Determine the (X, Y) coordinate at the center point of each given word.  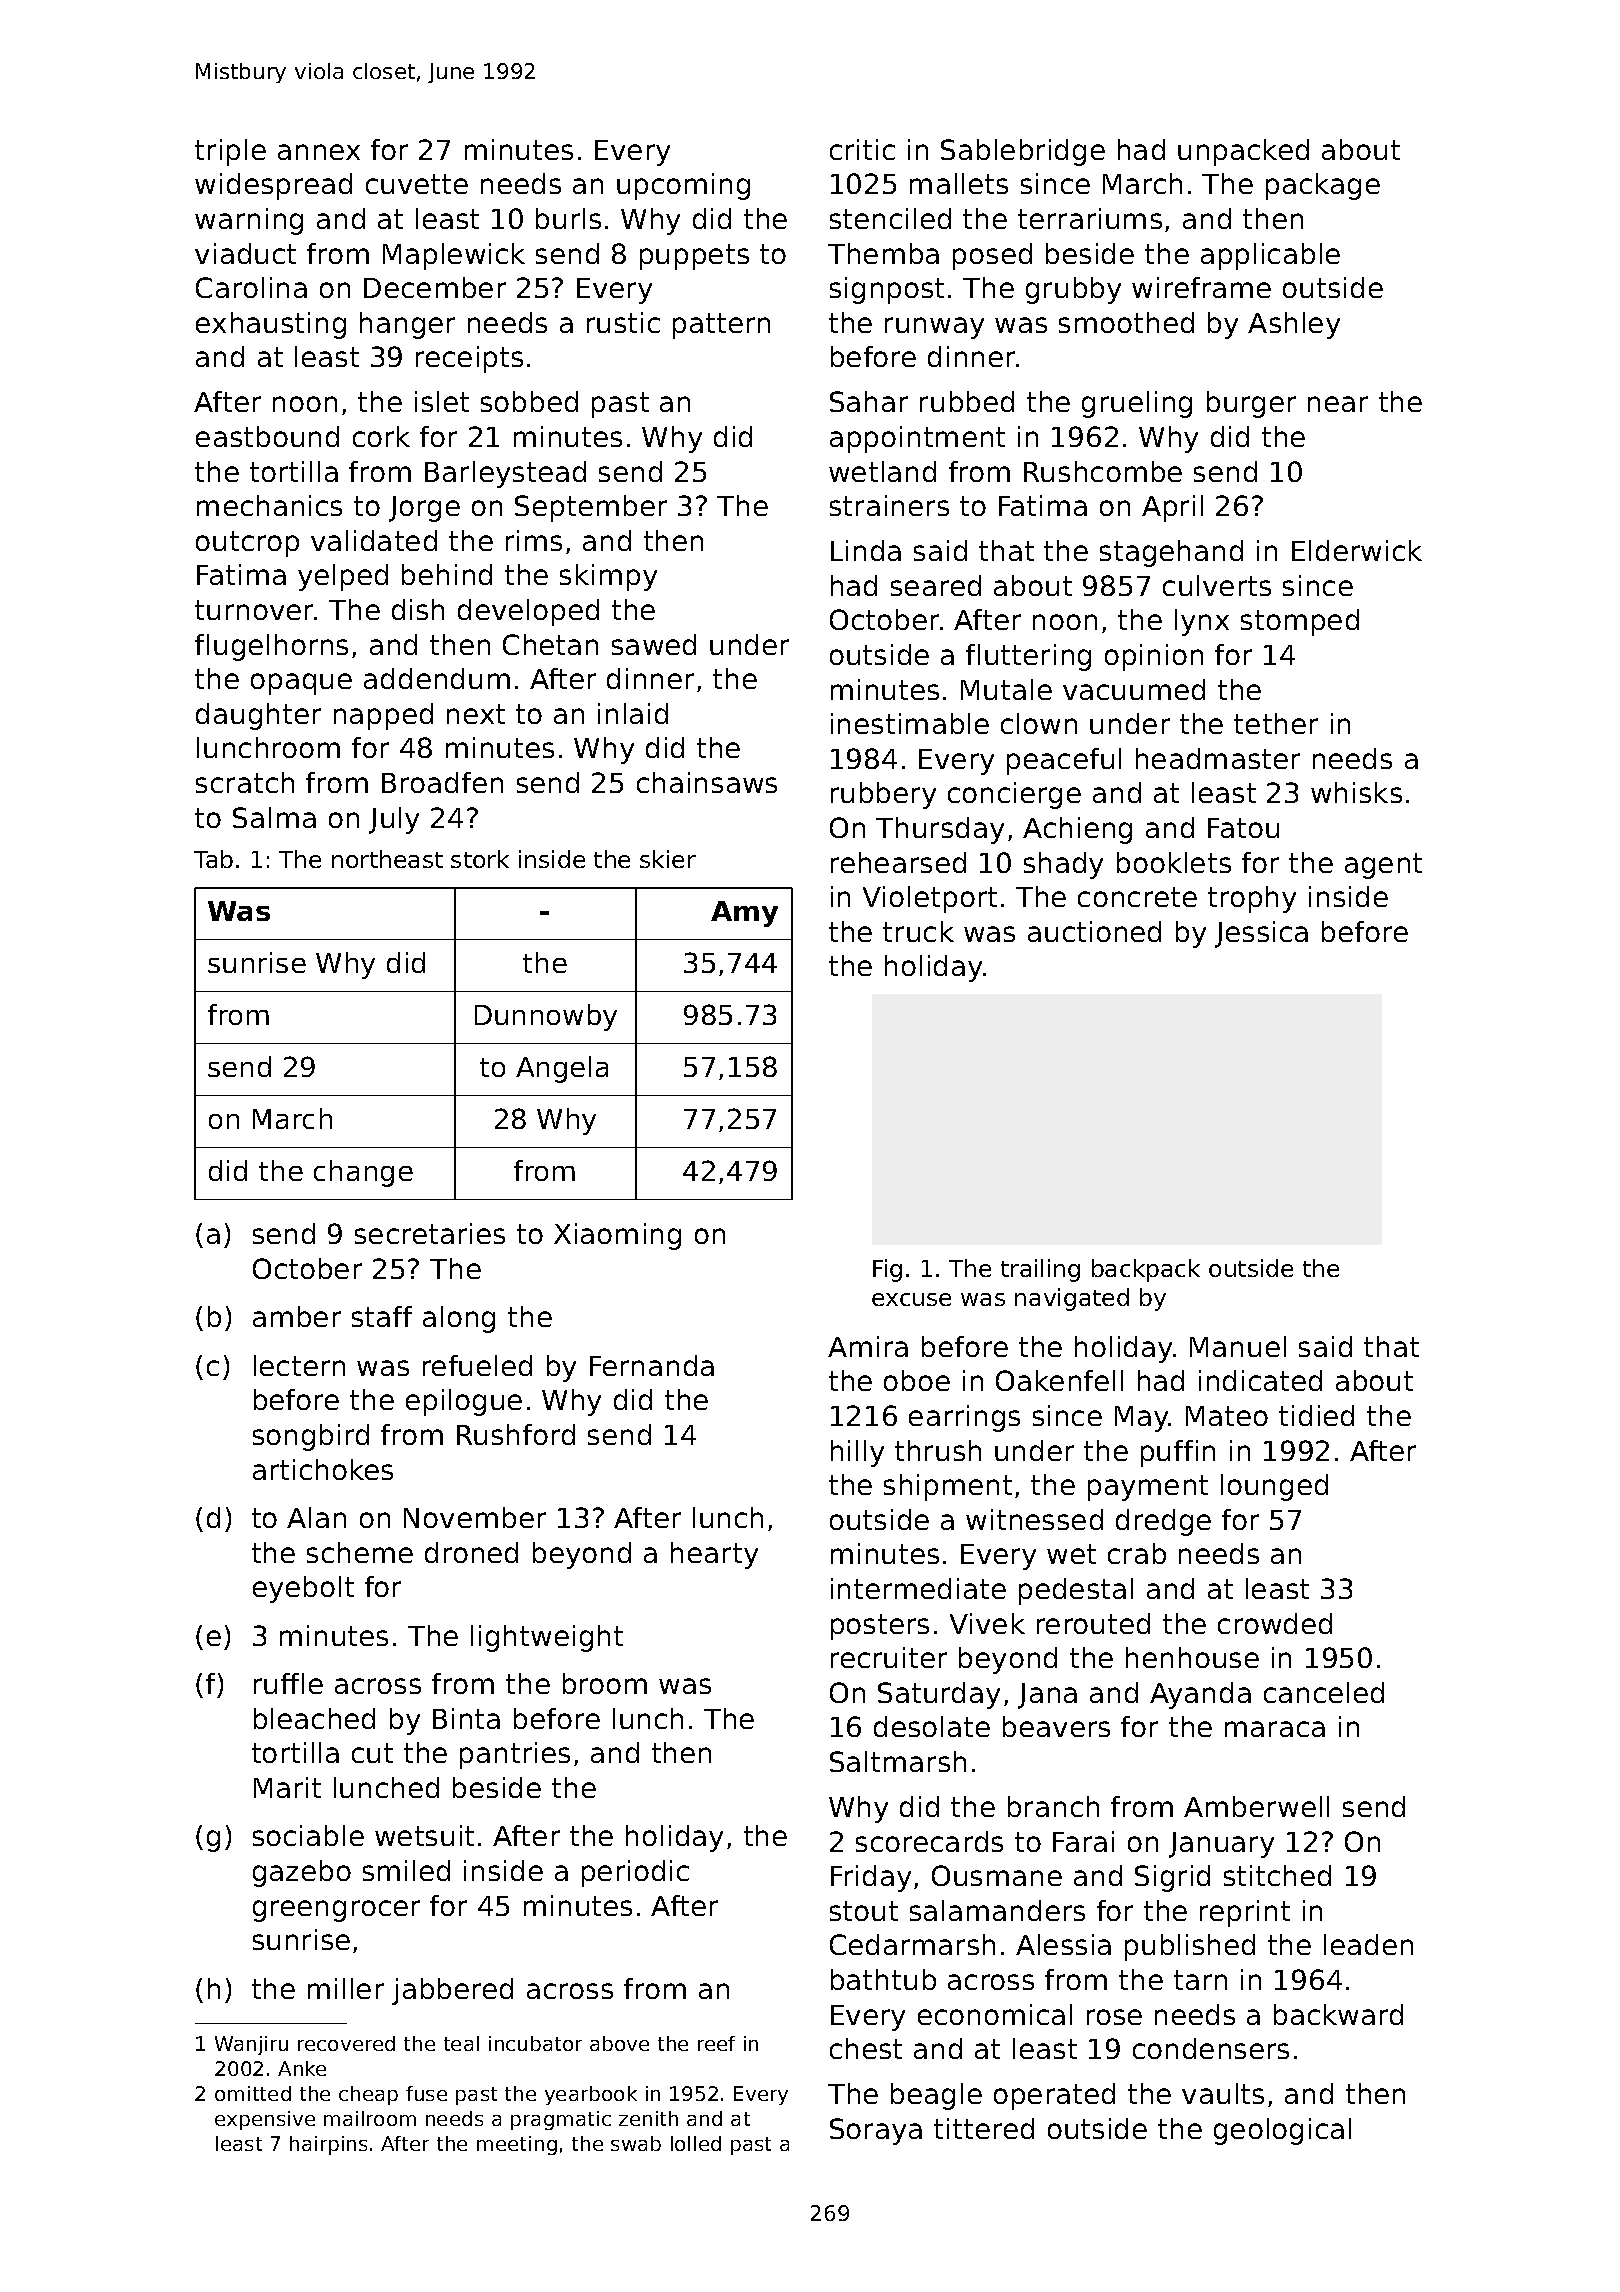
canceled (1324, 1692)
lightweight (547, 1638)
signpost (887, 290)
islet (442, 401)
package (1323, 186)
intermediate (918, 1588)
